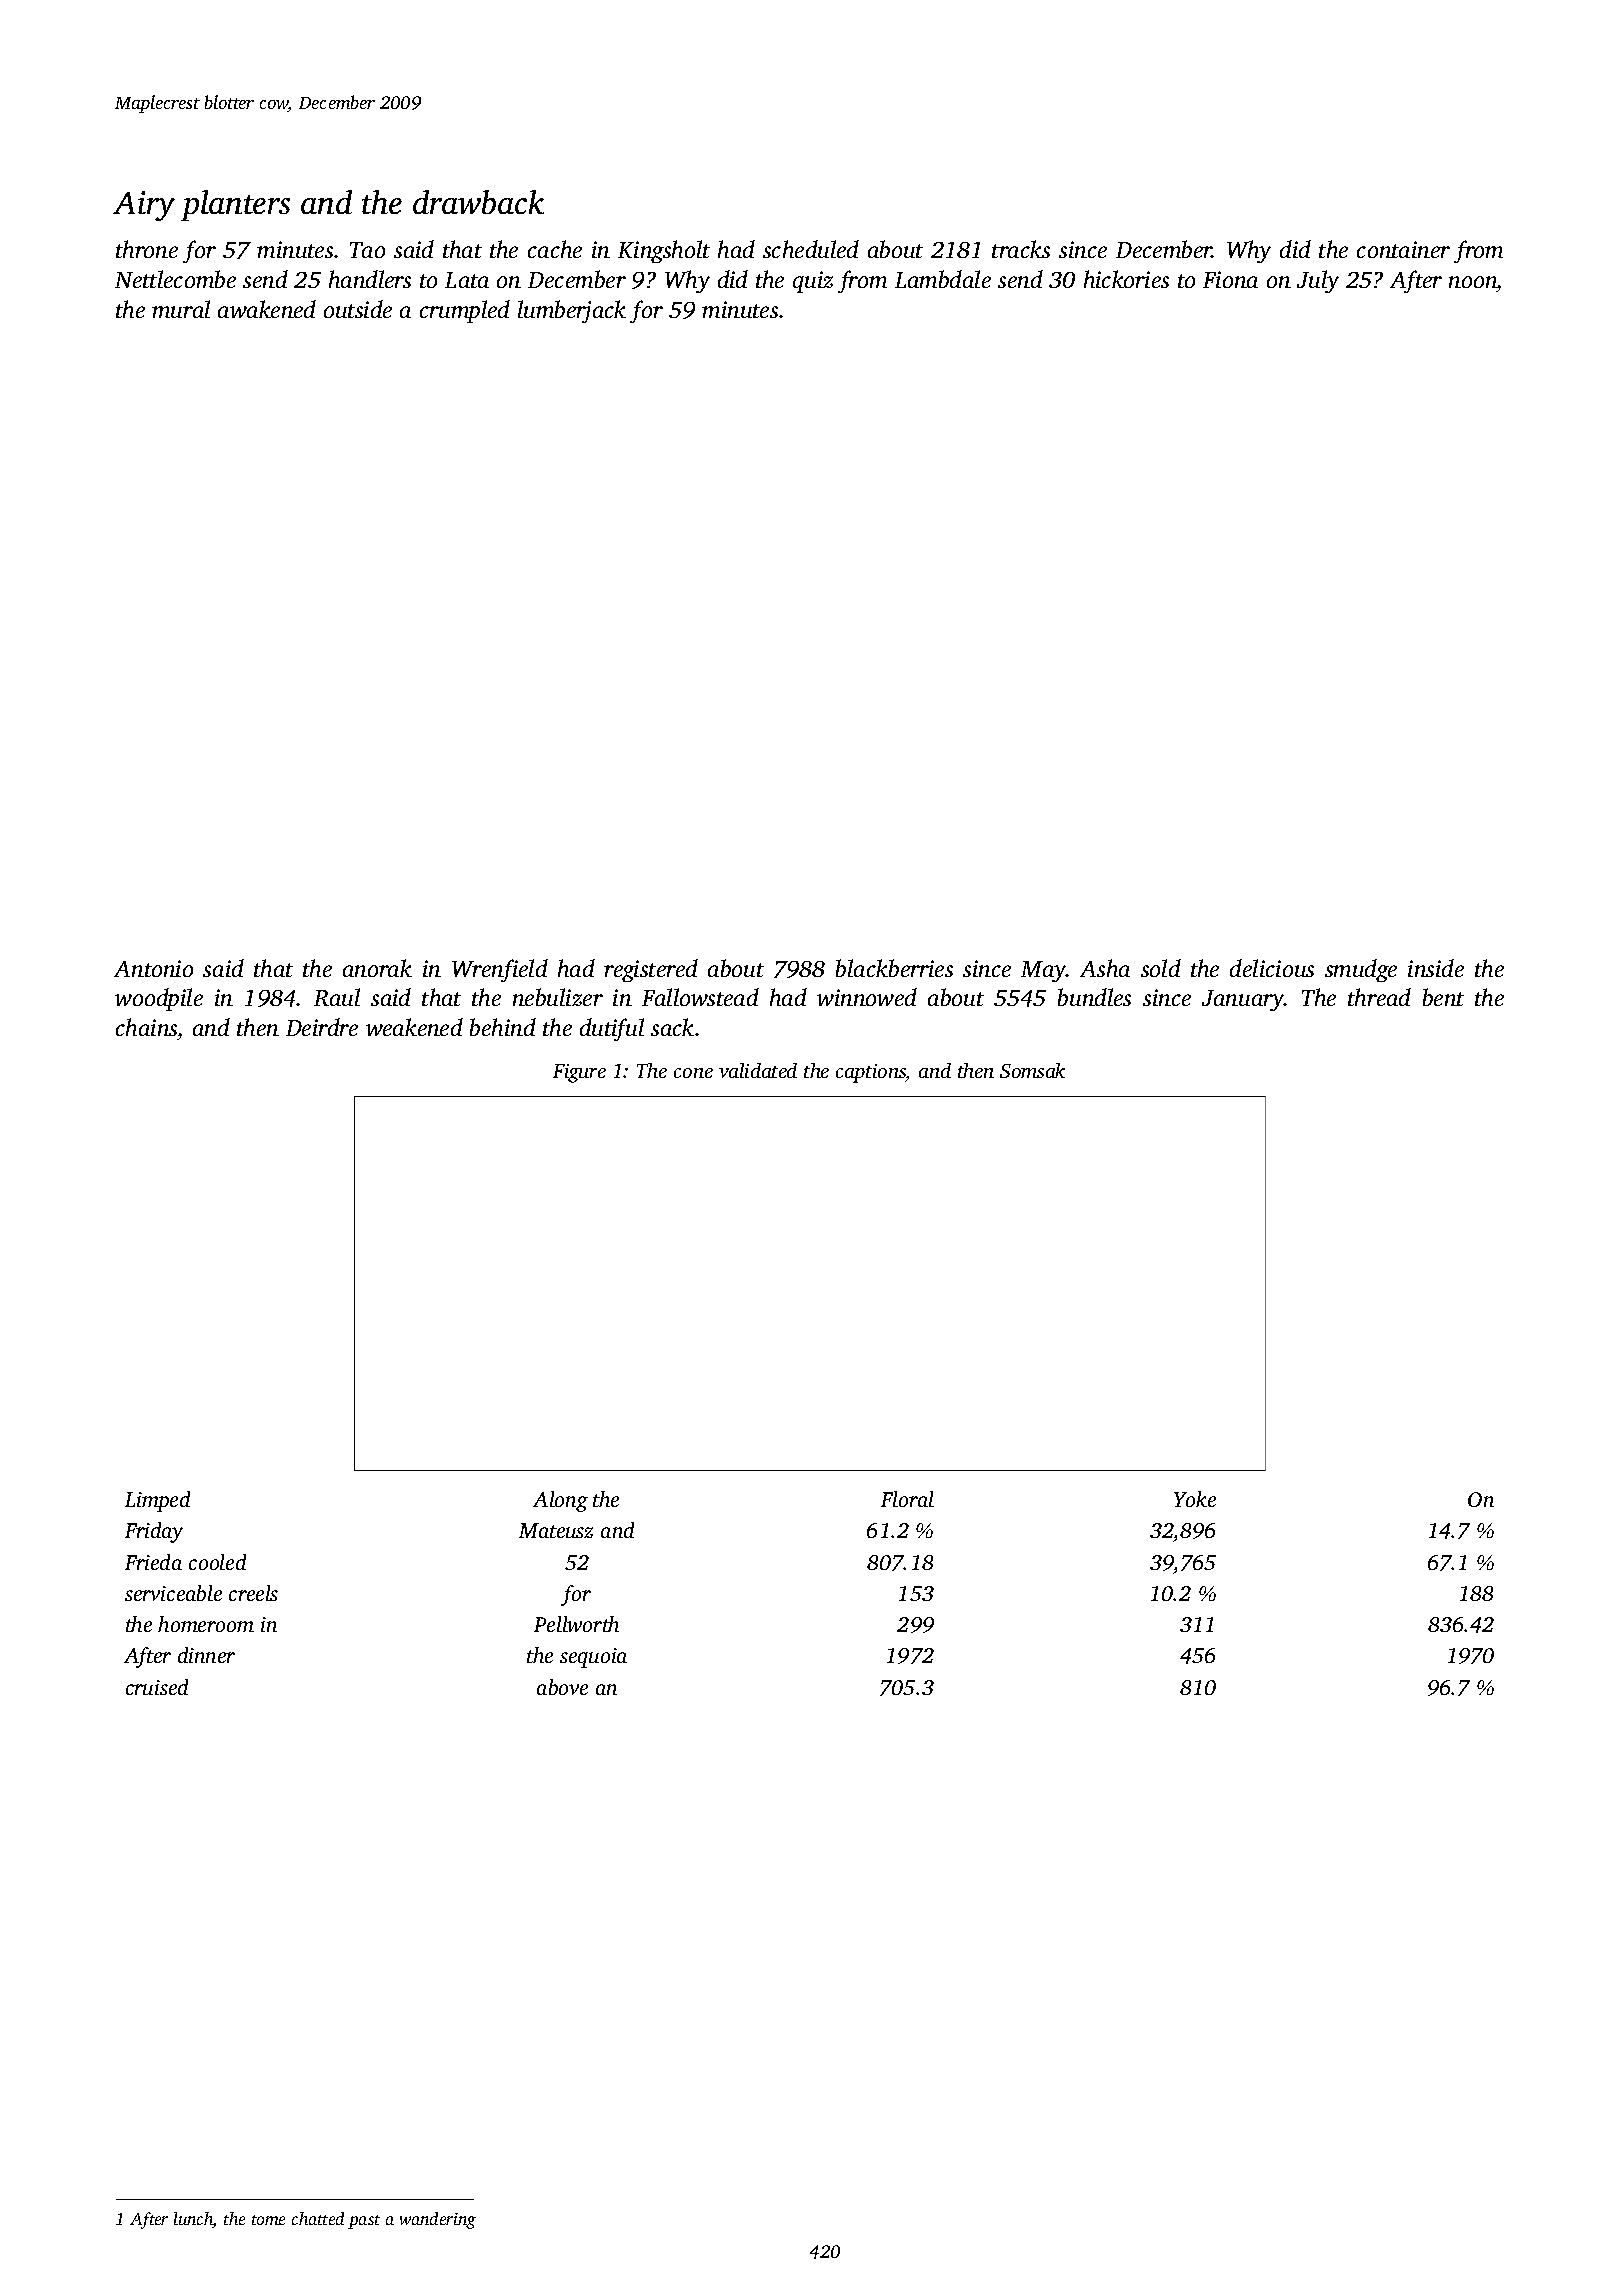 The height and width of the screenshot is (2292, 1620). I want to click on creels, so click(253, 1593).
